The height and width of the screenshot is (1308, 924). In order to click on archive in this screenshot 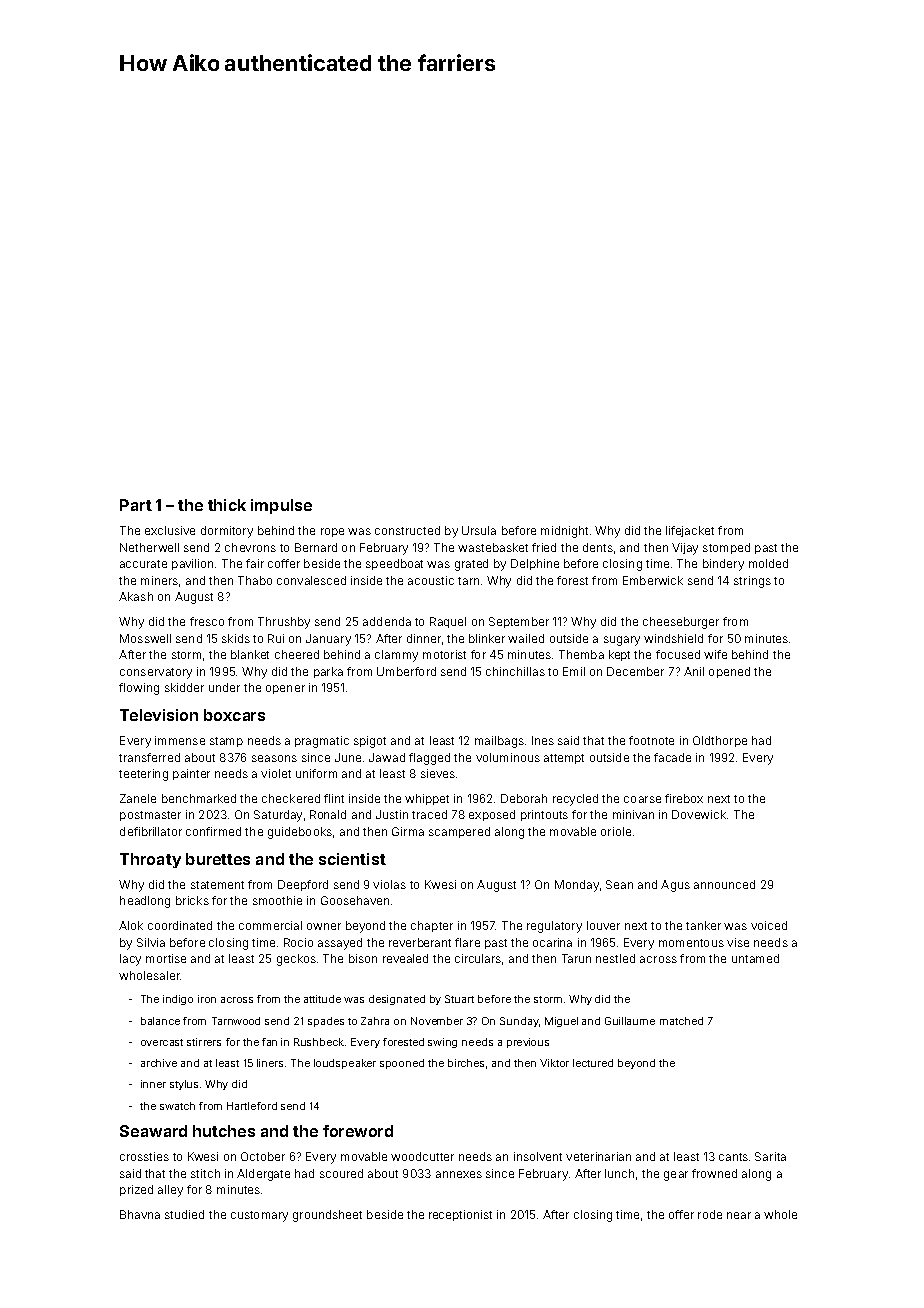, I will do `click(159, 1063)`.
